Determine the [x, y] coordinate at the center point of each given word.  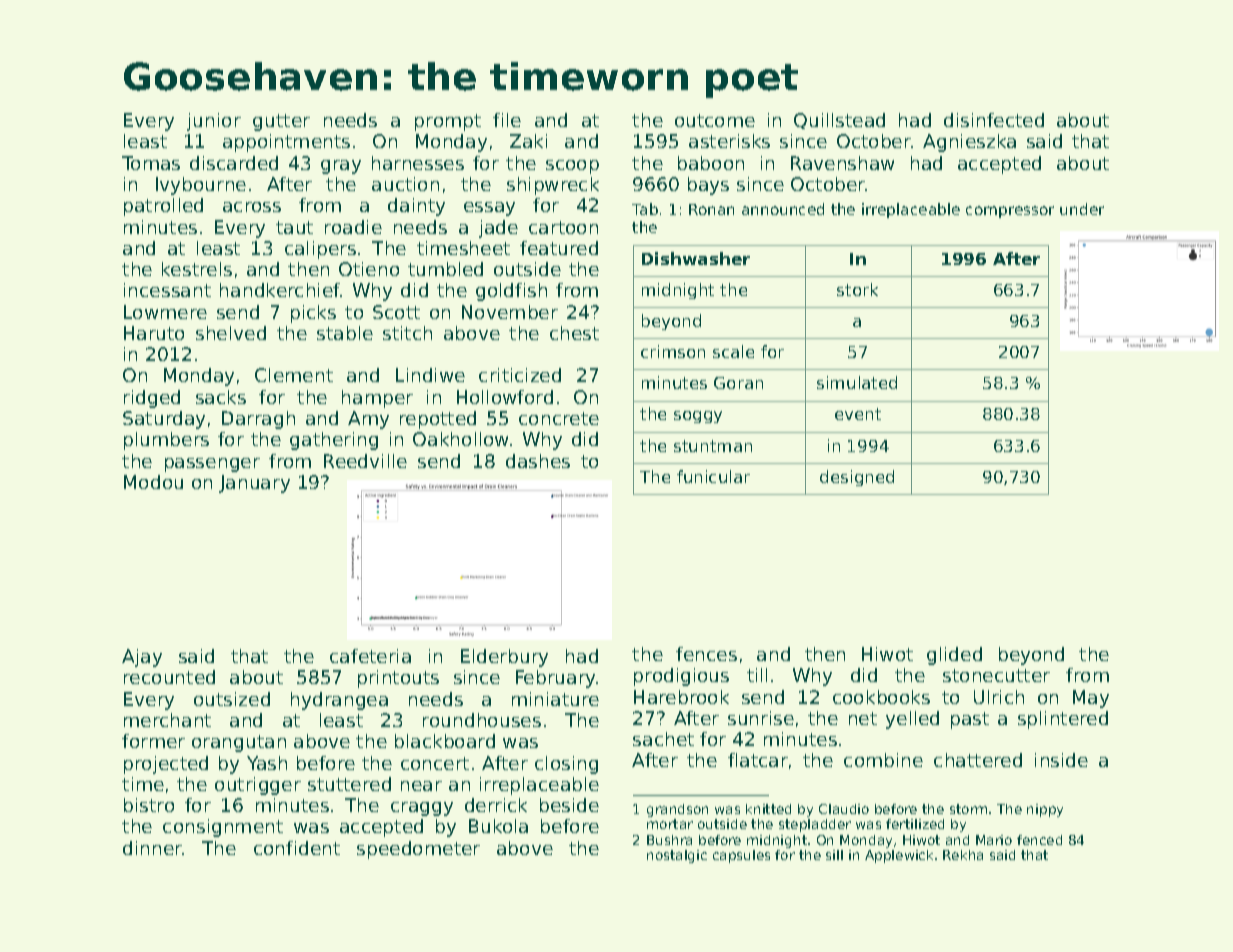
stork [857, 289]
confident [297, 848]
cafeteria [370, 656]
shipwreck [553, 186]
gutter [281, 122]
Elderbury [504, 658]
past [970, 720]
